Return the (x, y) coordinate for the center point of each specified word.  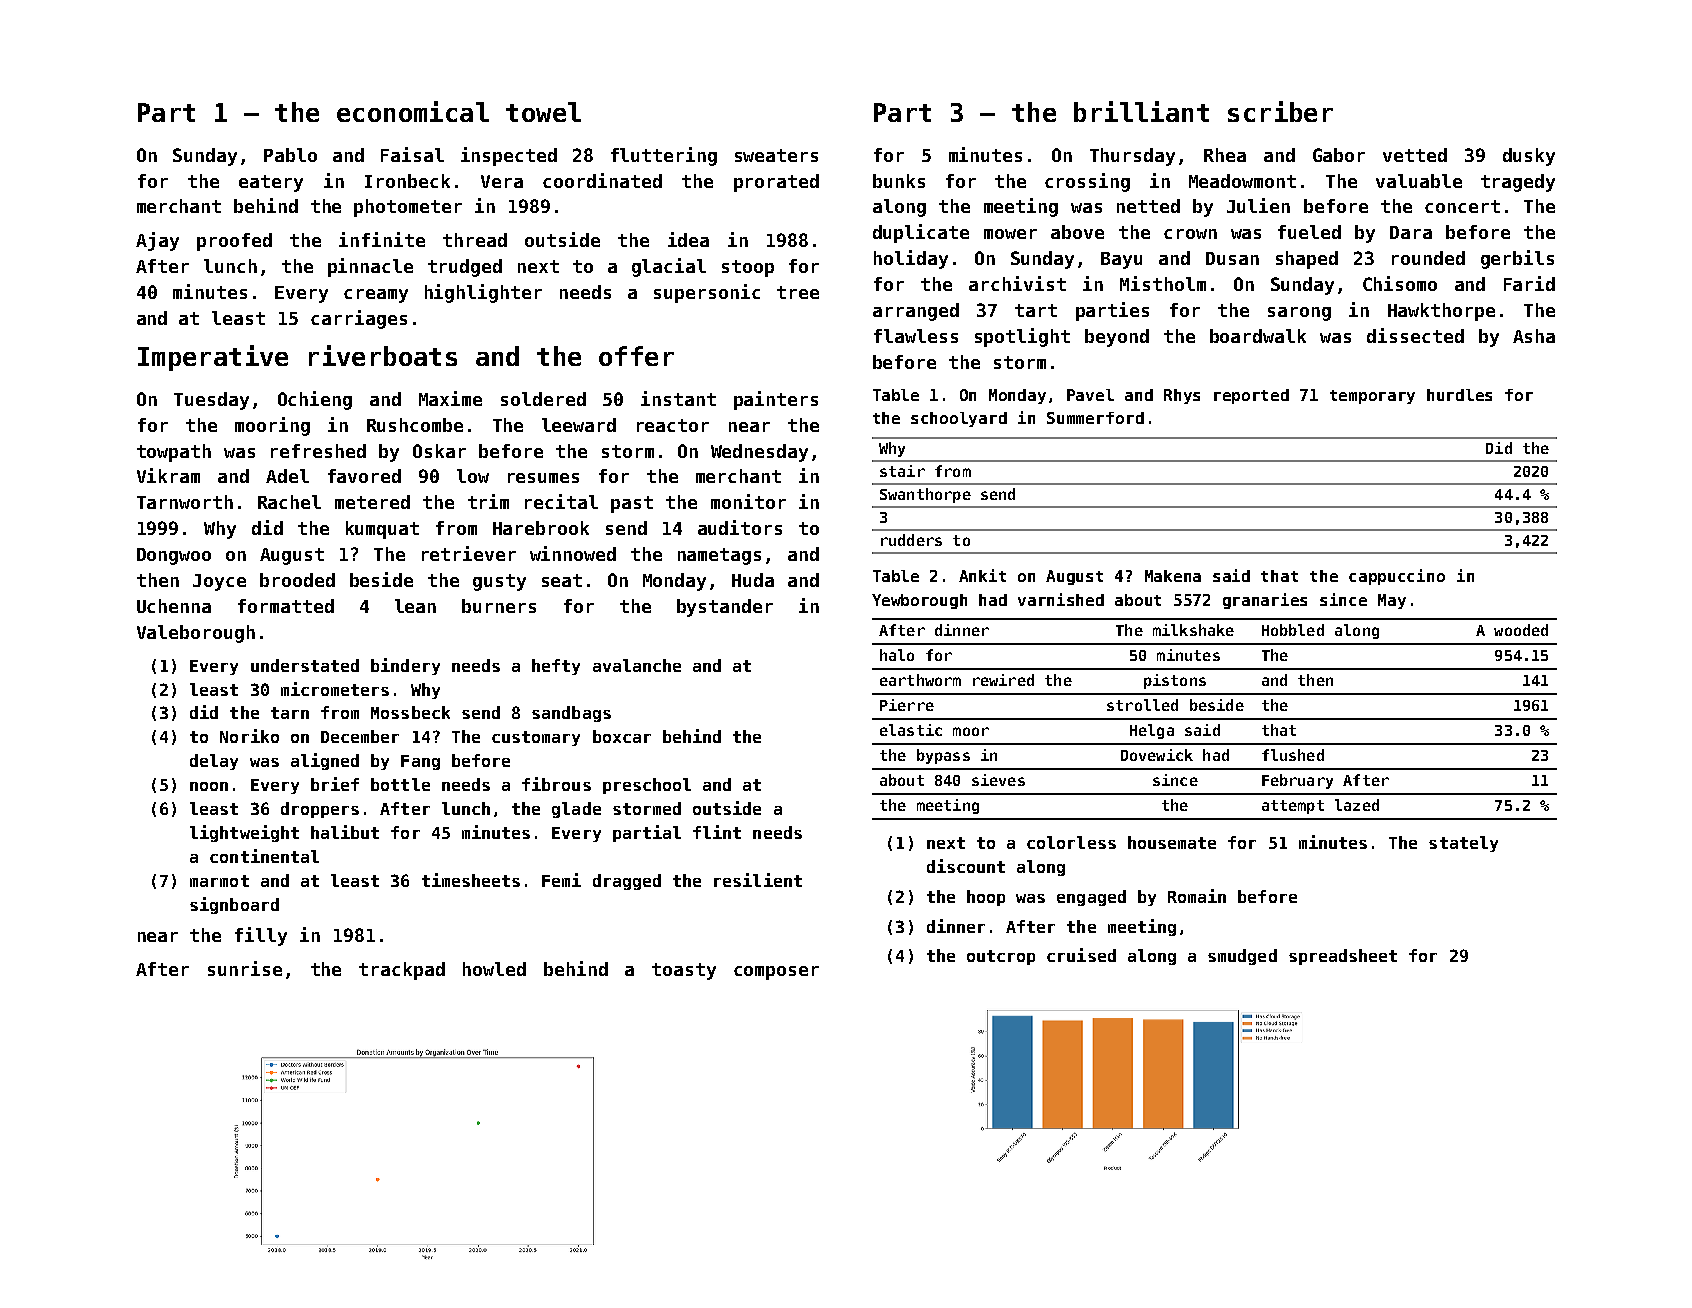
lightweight (244, 833)
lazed (1357, 805)
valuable (1419, 181)
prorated (776, 183)
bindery (405, 666)
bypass (943, 756)
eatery (271, 183)
